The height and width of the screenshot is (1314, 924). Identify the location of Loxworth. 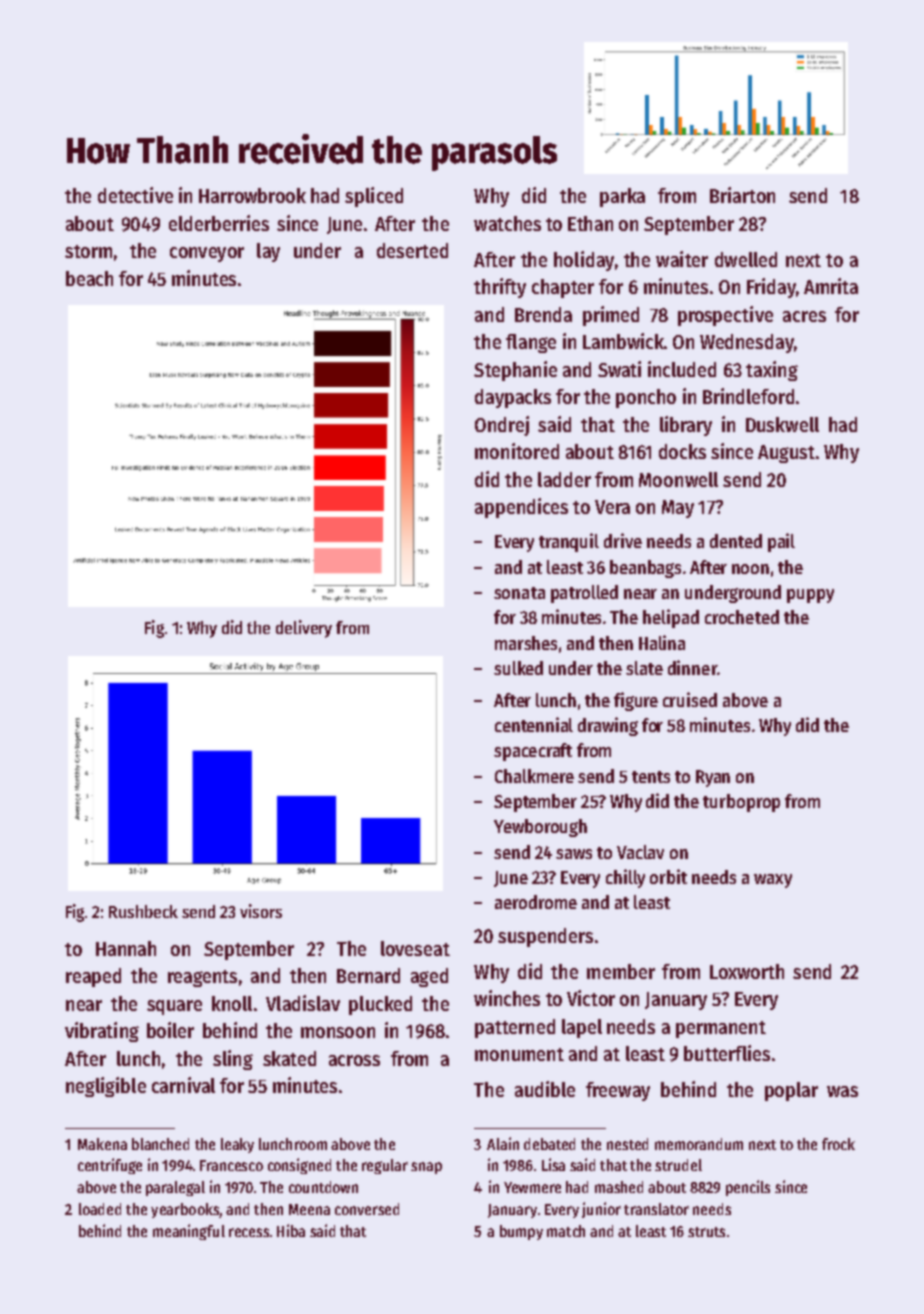
(747, 971).
